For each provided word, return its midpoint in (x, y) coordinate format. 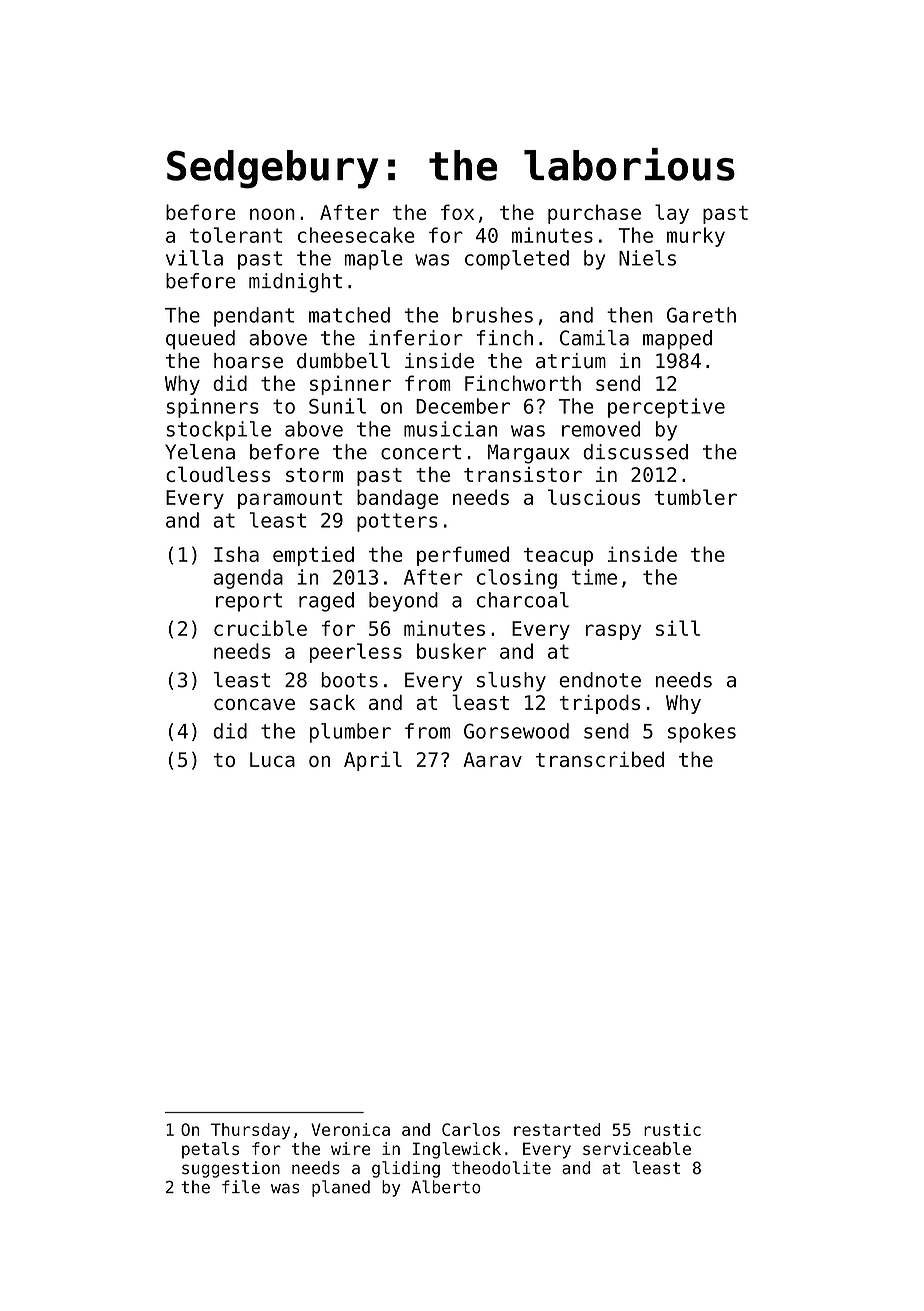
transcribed (600, 759)
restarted (557, 1129)
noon (272, 214)
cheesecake (356, 235)
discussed (635, 452)
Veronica (350, 1129)
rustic (672, 1129)
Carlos (471, 1129)
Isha (236, 554)
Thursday (250, 1131)
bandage (397, 499)
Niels (647, 258)
